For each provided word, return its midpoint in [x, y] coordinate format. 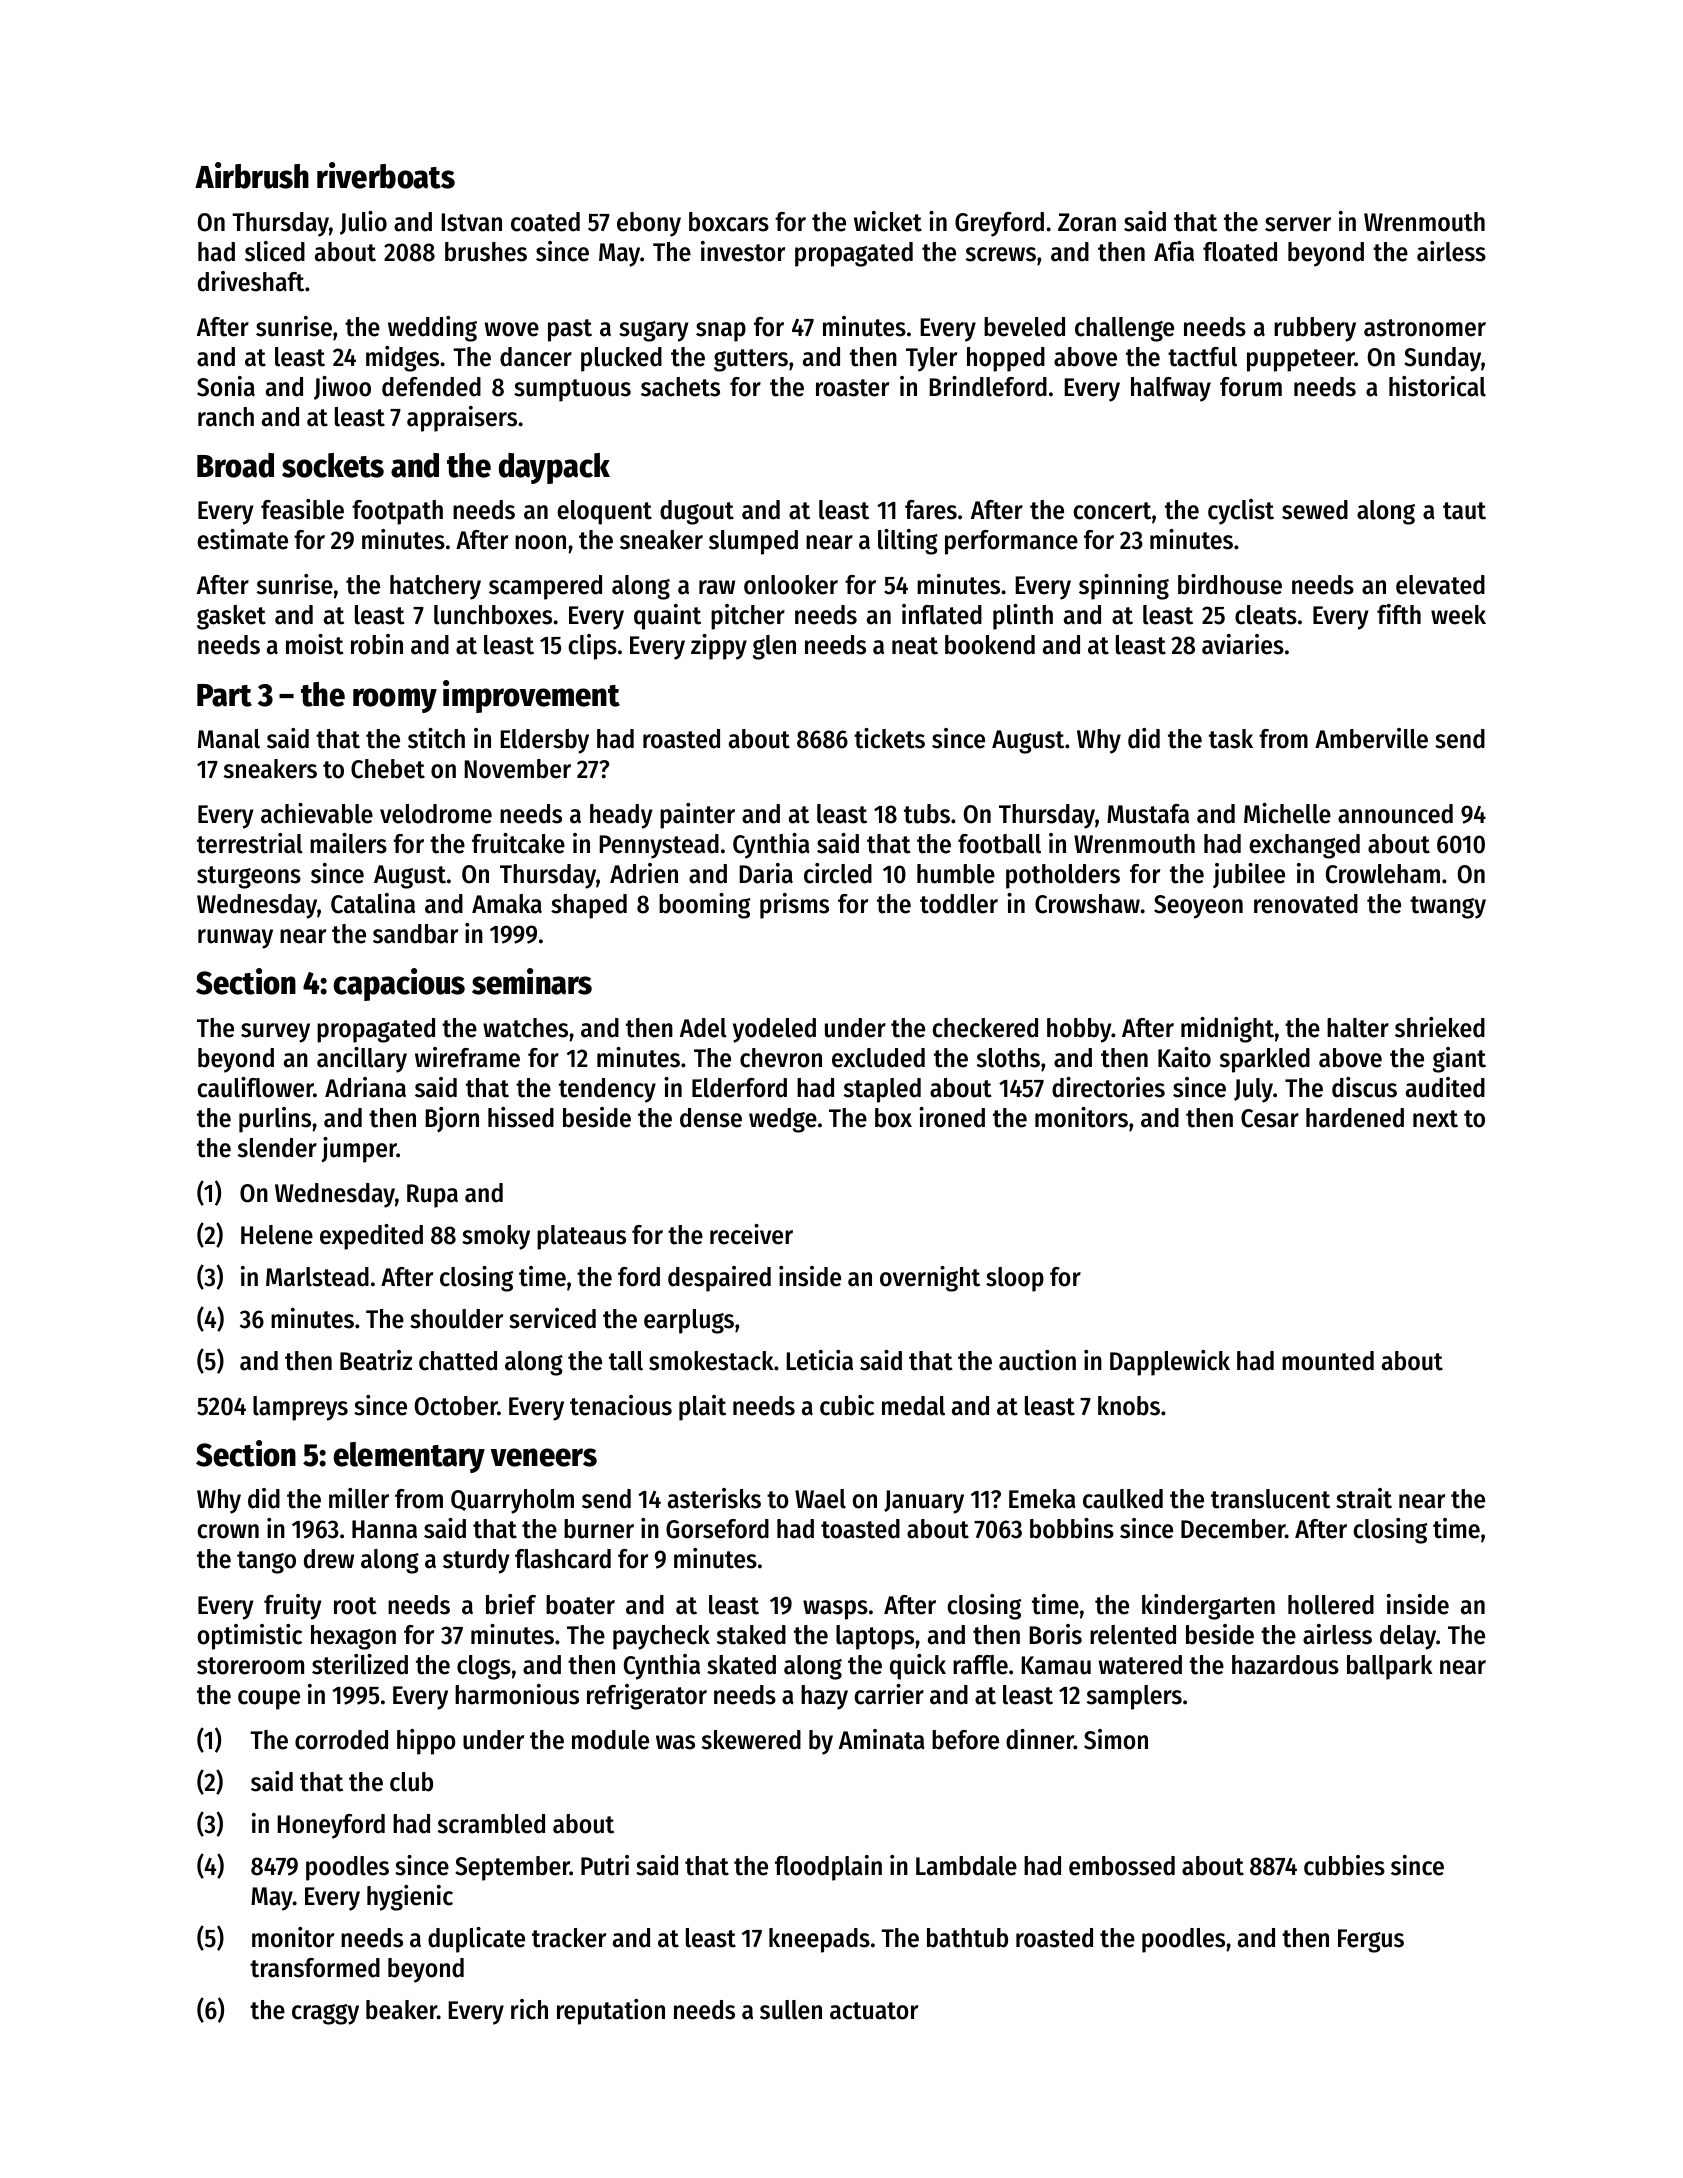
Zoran [1087, 222]
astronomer [1425, 328]
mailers [348, 843]
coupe [269, 1700]
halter [1358, 1028]
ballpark [1390, 1667]
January [924, 1502]
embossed [1122, 1866]
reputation [611, 2012]
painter [697, 816]
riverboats [386, 175]
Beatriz [376, 1360]
